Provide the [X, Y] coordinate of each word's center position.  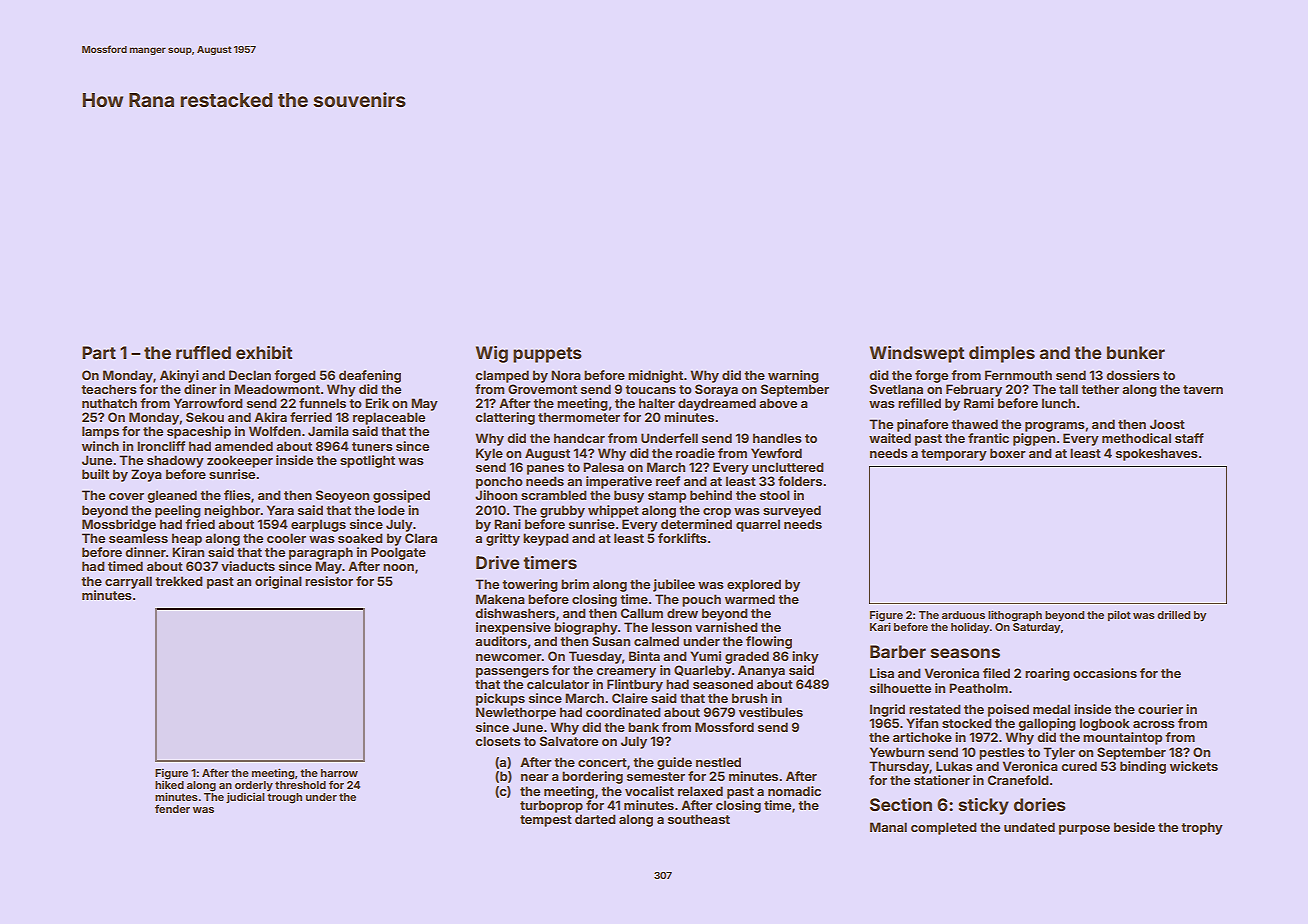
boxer [1008, 453]
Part [99, 352]
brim [575, 584]
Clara [421, 538]
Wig [492, 354]
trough [284, 798]
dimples [1002, 354]
